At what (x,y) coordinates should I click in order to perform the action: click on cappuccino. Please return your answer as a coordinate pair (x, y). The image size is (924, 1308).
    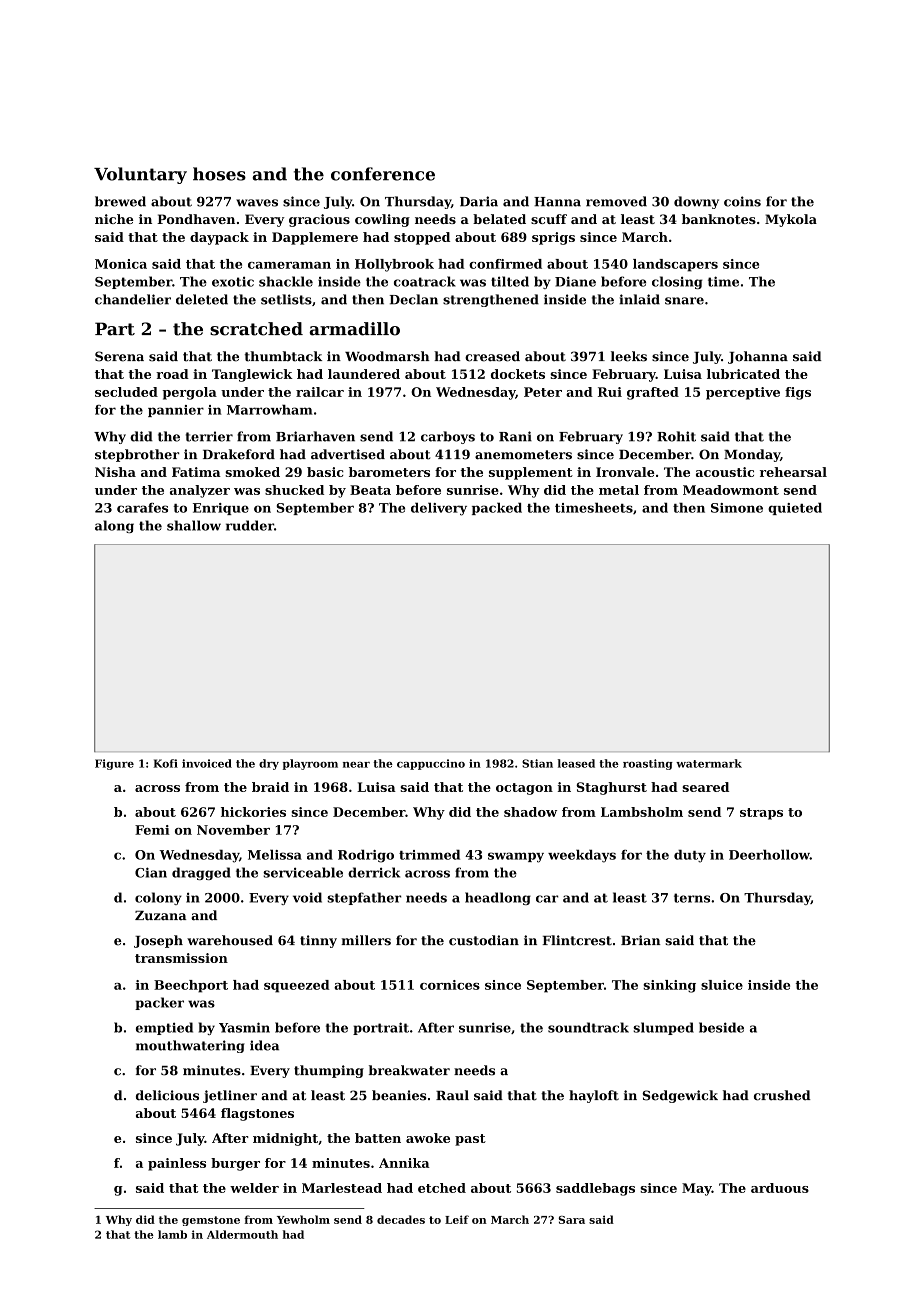
    Looking at the image, I should click on (431, 764).
